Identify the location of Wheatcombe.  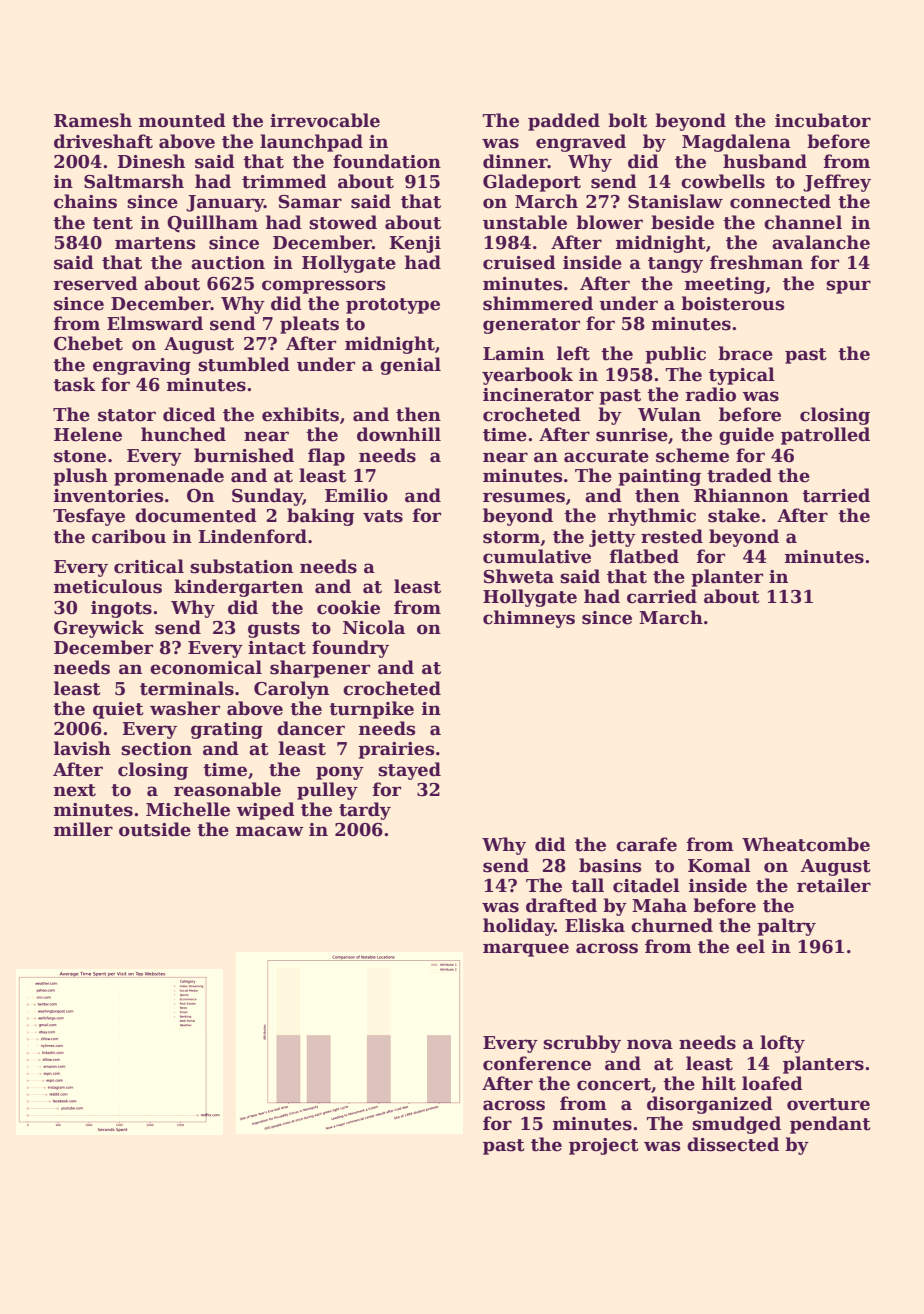
(806, 844).
